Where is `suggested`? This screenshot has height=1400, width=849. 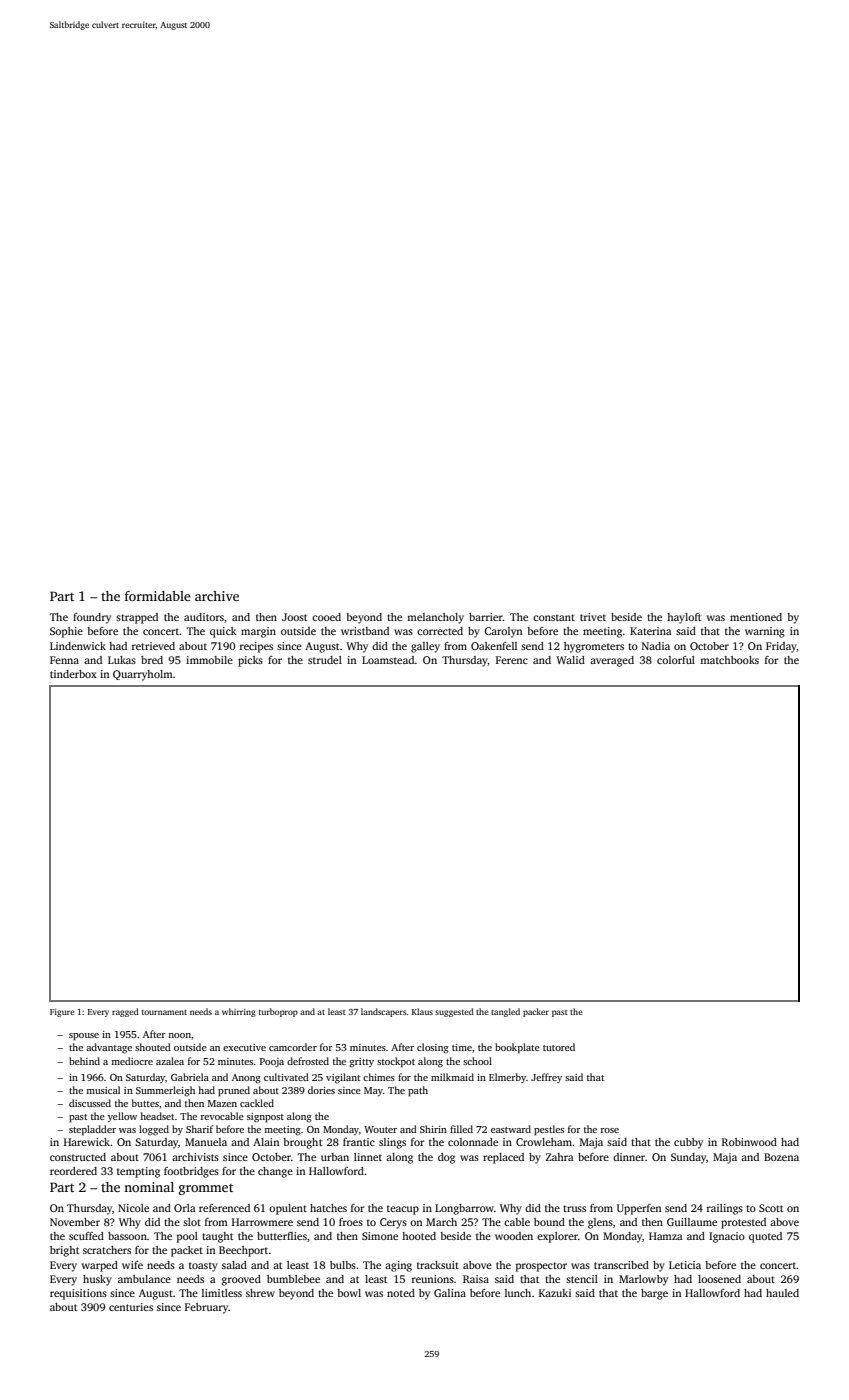
suggested is located at coordinates (454, 1012).
